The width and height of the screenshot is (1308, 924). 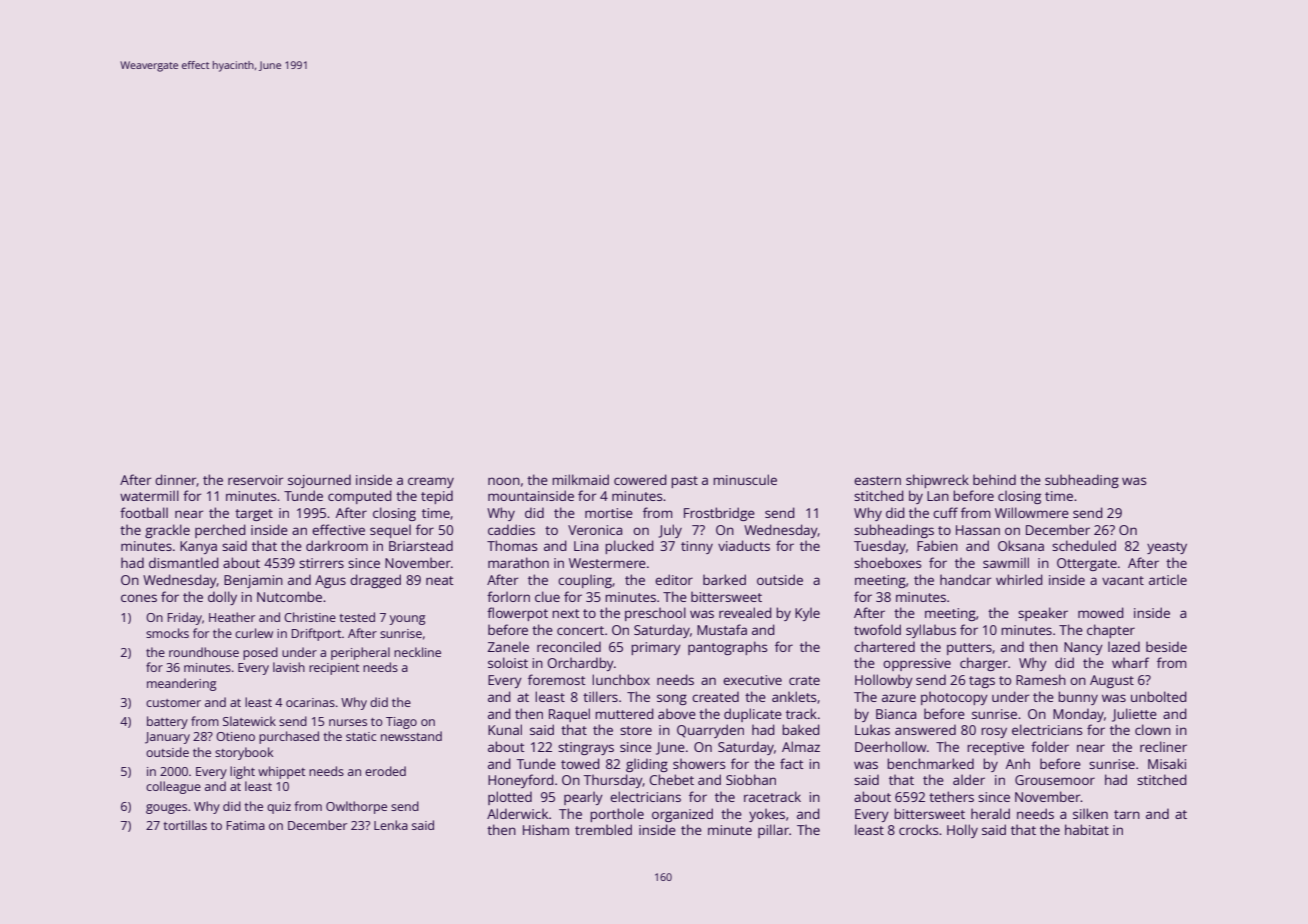 I want to click on Siobhan, so click(x=751, y=779).
